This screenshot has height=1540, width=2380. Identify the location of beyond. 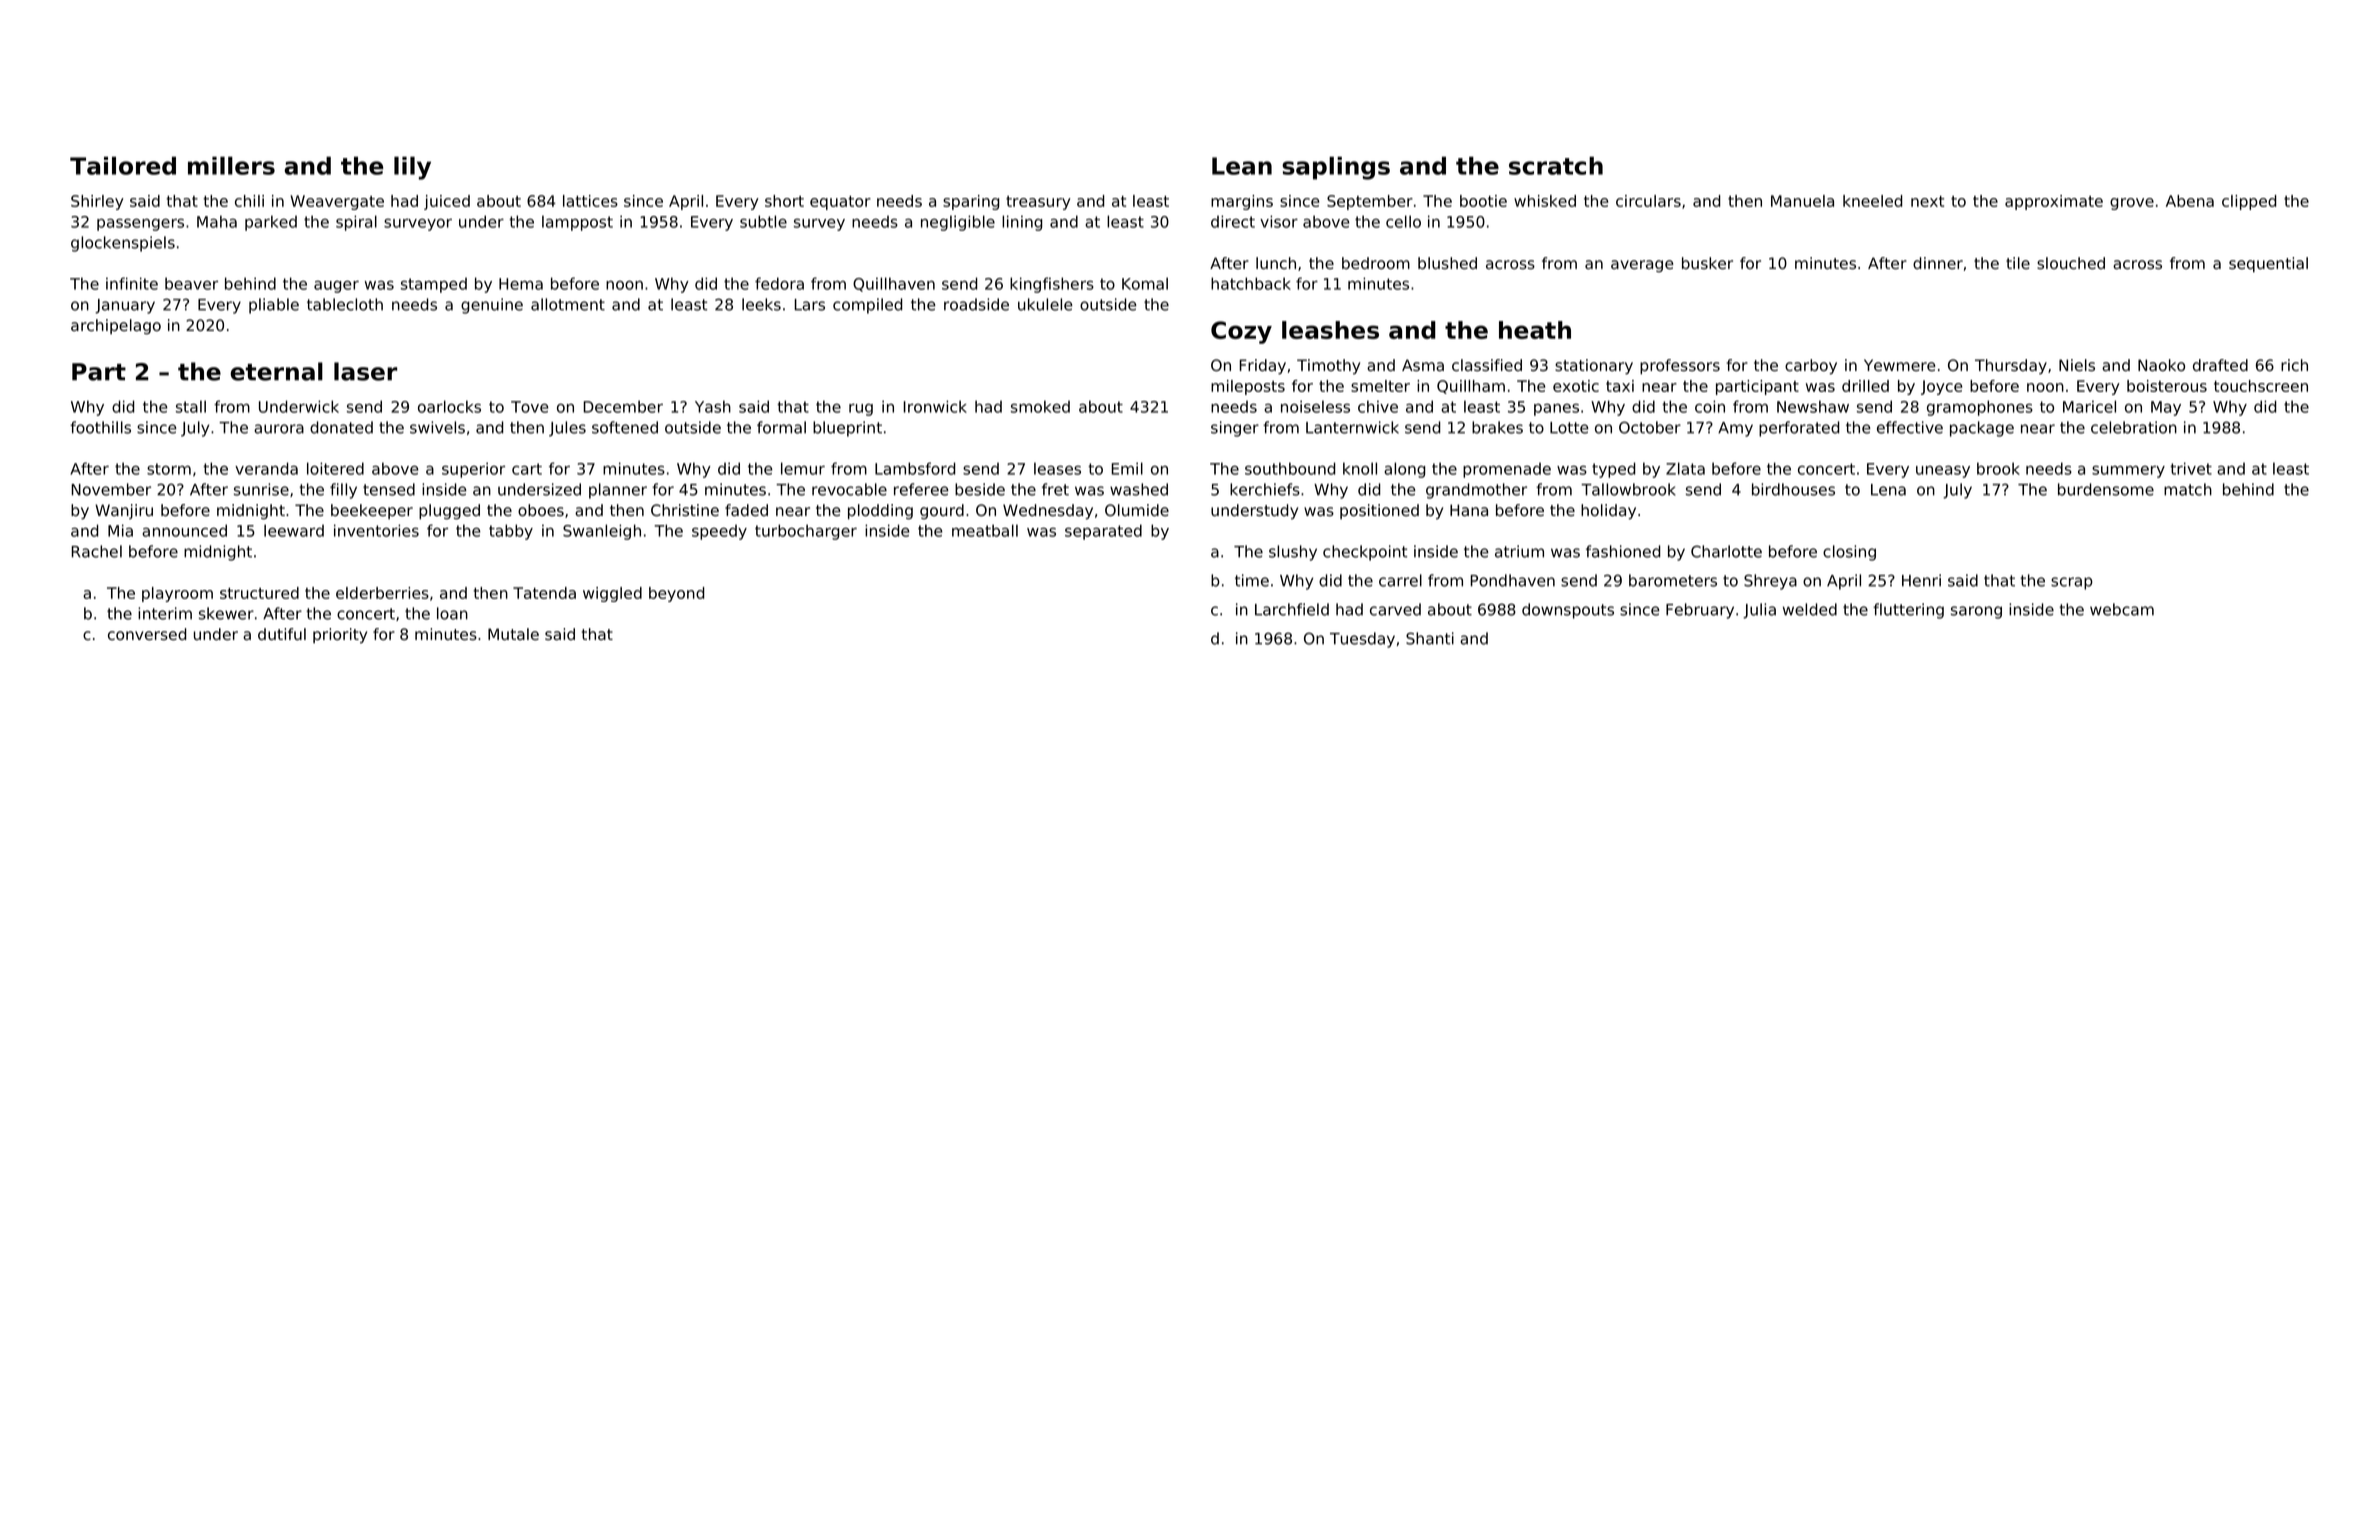
(676, 594).
